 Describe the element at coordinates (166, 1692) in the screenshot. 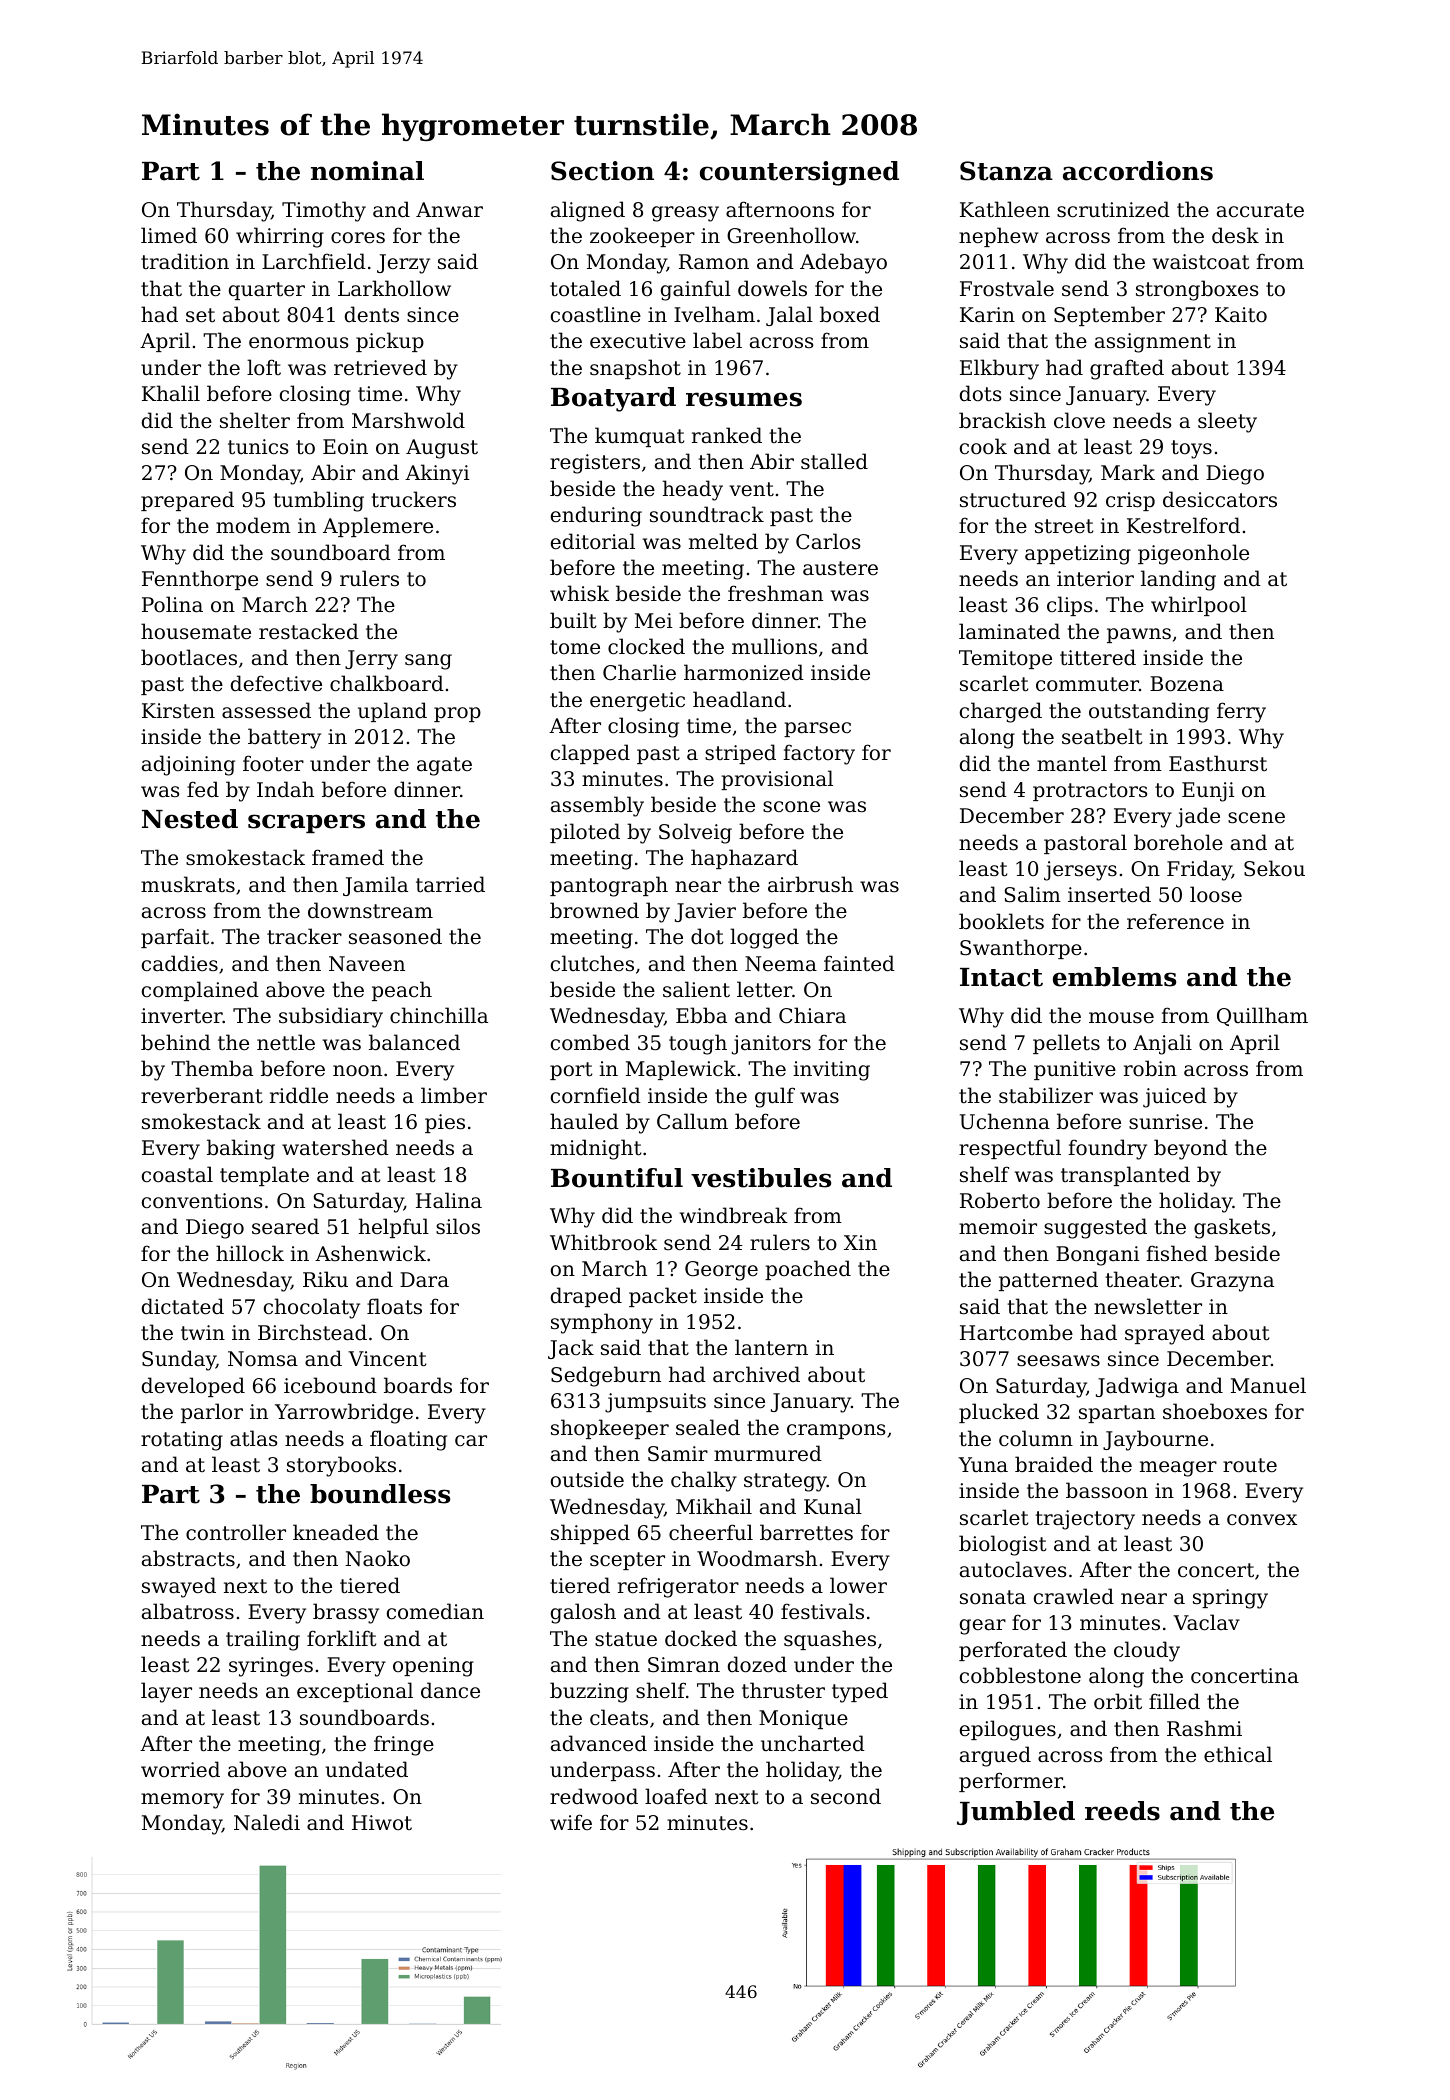

I see `layer` at that location.
